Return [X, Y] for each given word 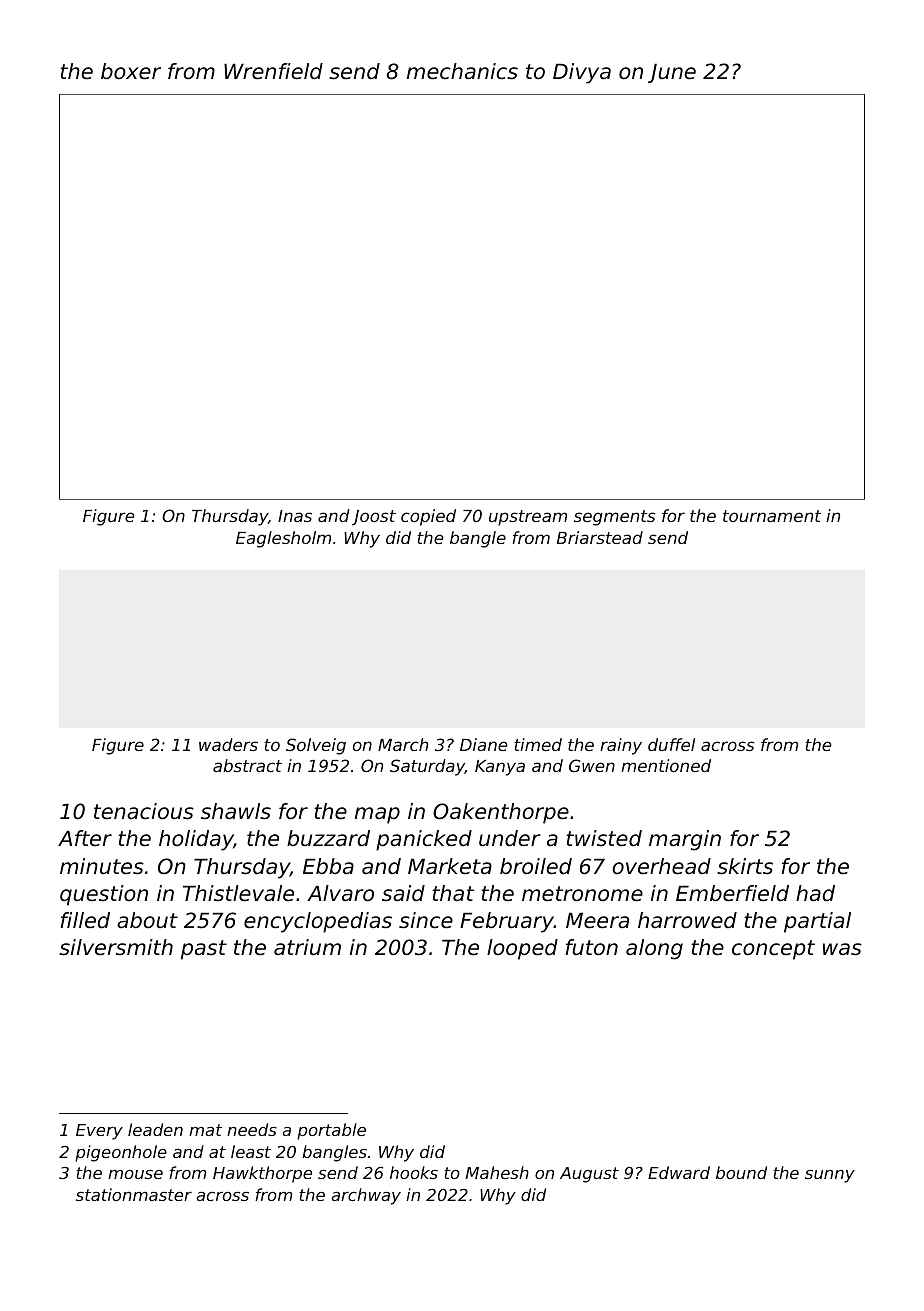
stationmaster [134, 1194]
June [672, 73]
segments [615, 518]
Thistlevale [238, 893]
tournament [772, 516]
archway [366, 1196]
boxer [131, 71]
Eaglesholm [283, 539]
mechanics [462, 71]
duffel [671, 744]
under [509, 838]
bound [741, 1172]
